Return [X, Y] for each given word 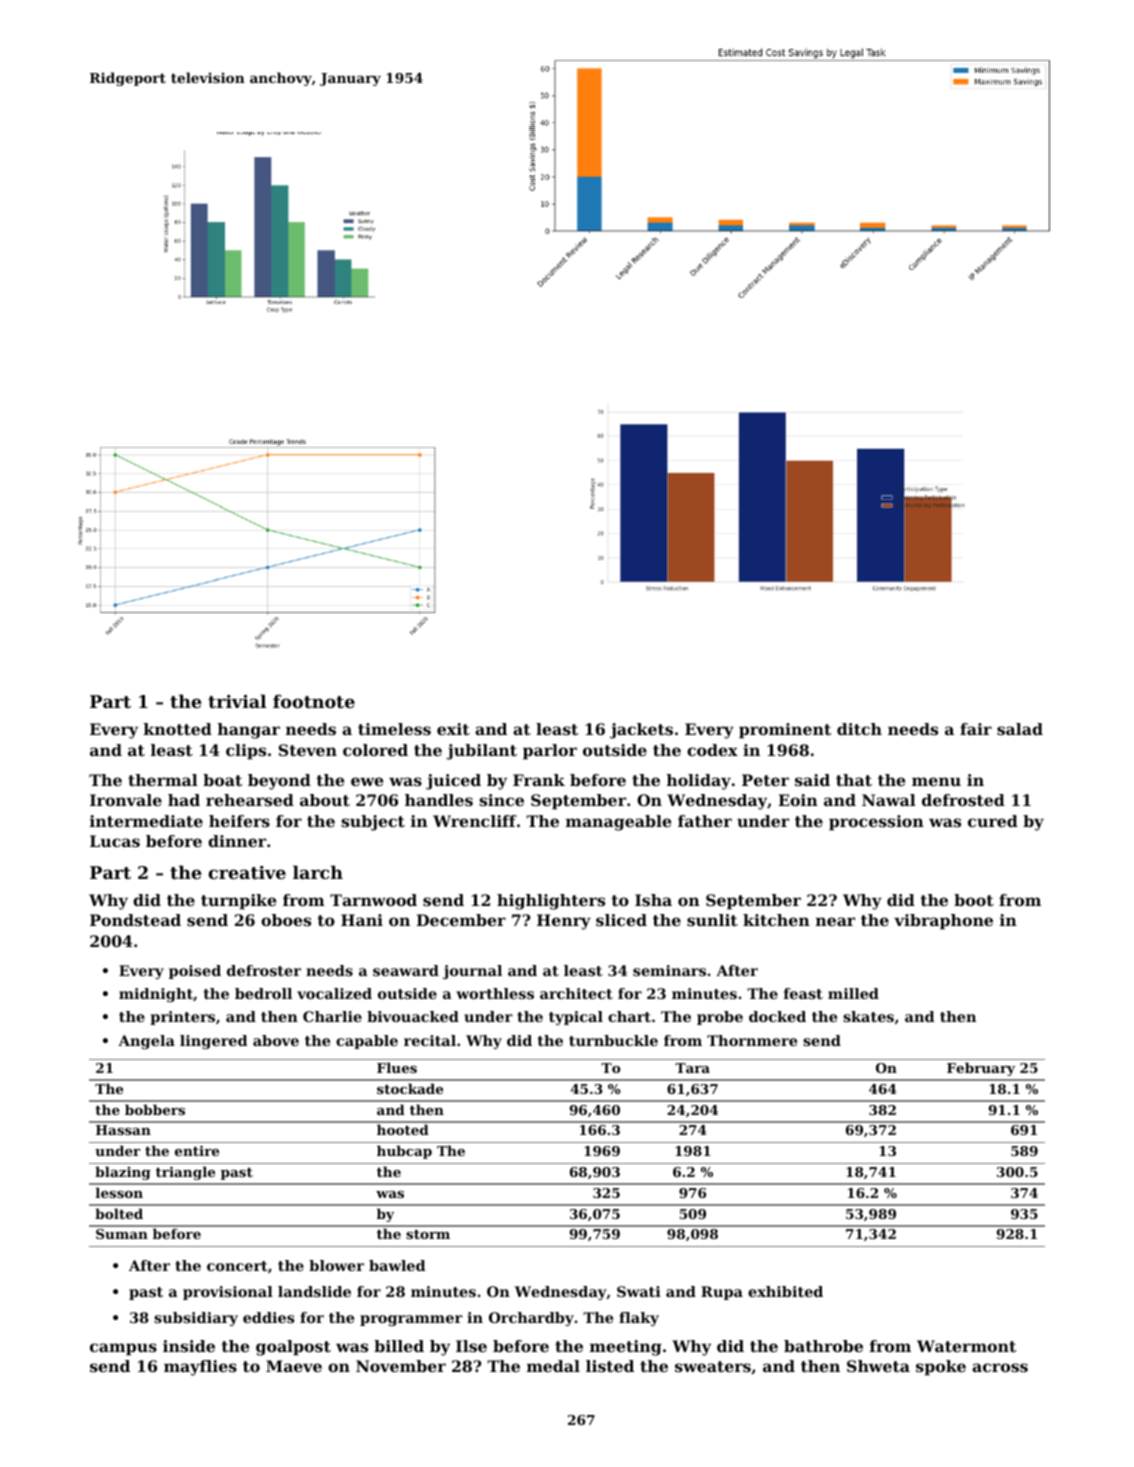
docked [777, 1016]
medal [553, 1366]
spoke [941, 1368]
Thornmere [752, 1040]
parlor [550, 752]
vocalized [334, 993]
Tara [692, 1068]
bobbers [155, 1109]
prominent [785, 731]
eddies [269, 1317]
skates [868, 1016]
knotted [178, 729]
